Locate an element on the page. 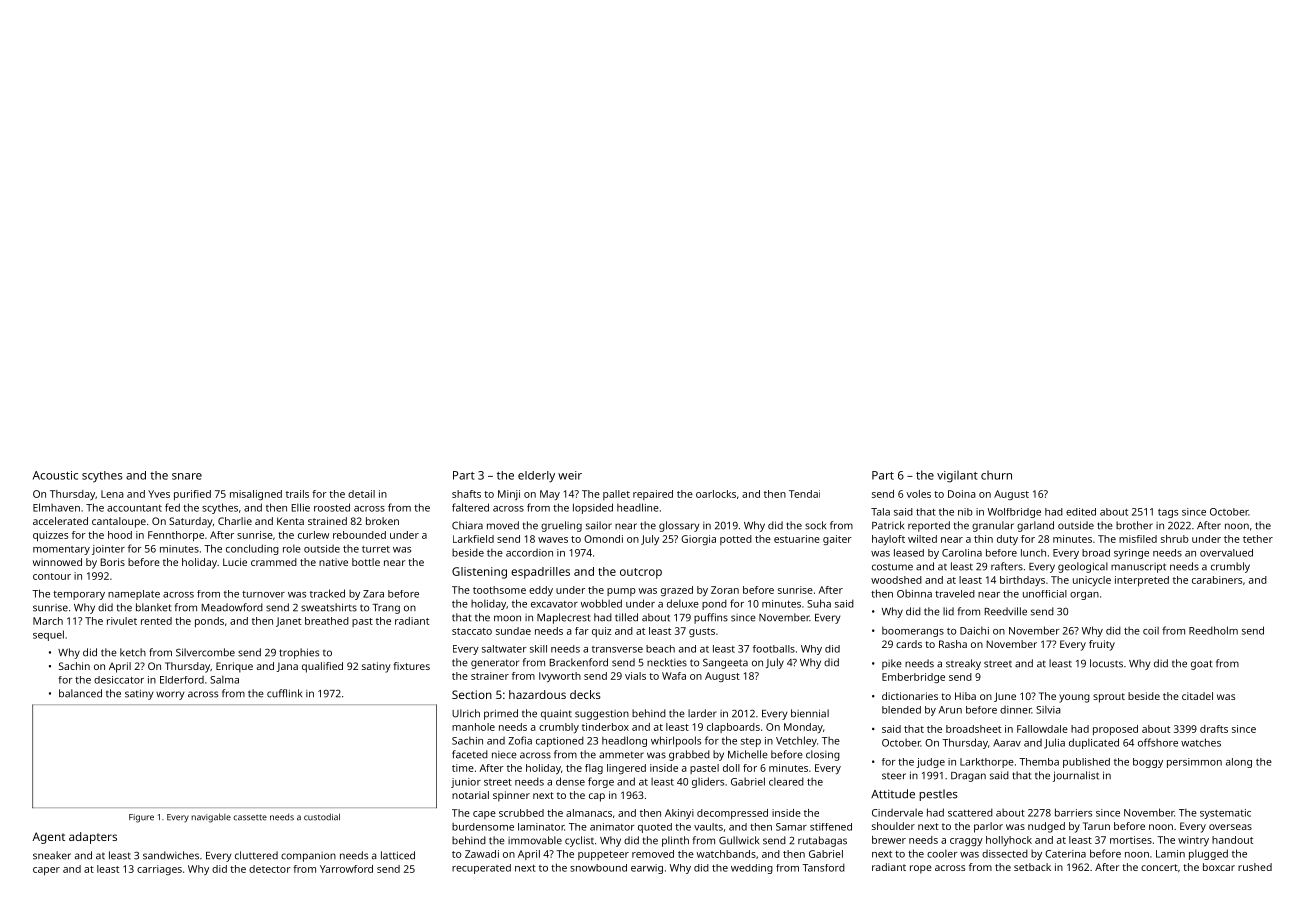 This image has width=1308, height=924. wedding is located at coordinates (752, 869).
